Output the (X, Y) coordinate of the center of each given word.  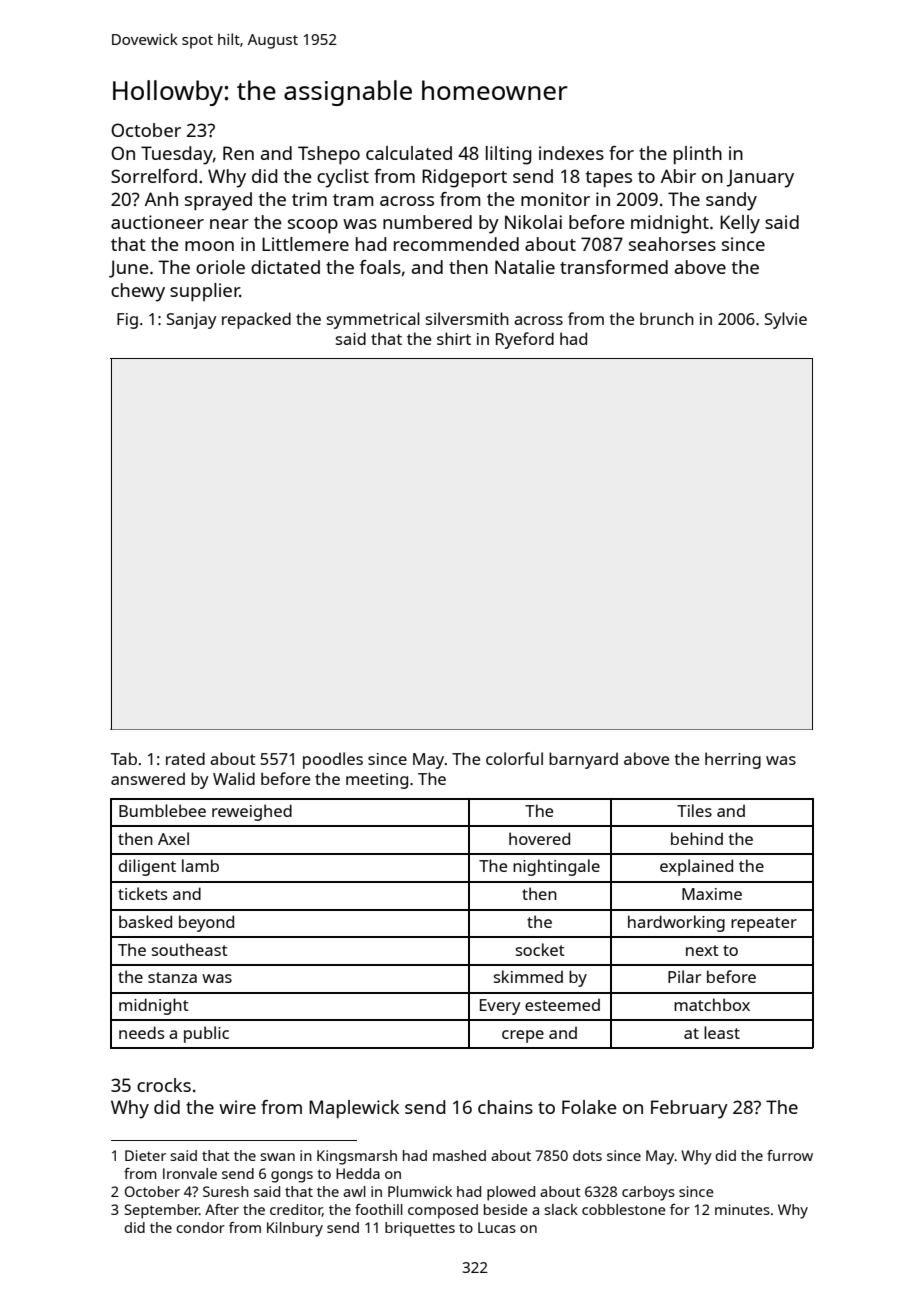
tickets (142, 893)
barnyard (583, 760)
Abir (678, 176)
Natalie (525, 267)
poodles (333, 760)
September (162, 1211)
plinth (698, 155)
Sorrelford (154, 176)
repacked (256, 320)
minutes (742, 1209)
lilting (508, 155)
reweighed (252, 812)
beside (506, 1209)
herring (733, 760)
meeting (377, 781)
